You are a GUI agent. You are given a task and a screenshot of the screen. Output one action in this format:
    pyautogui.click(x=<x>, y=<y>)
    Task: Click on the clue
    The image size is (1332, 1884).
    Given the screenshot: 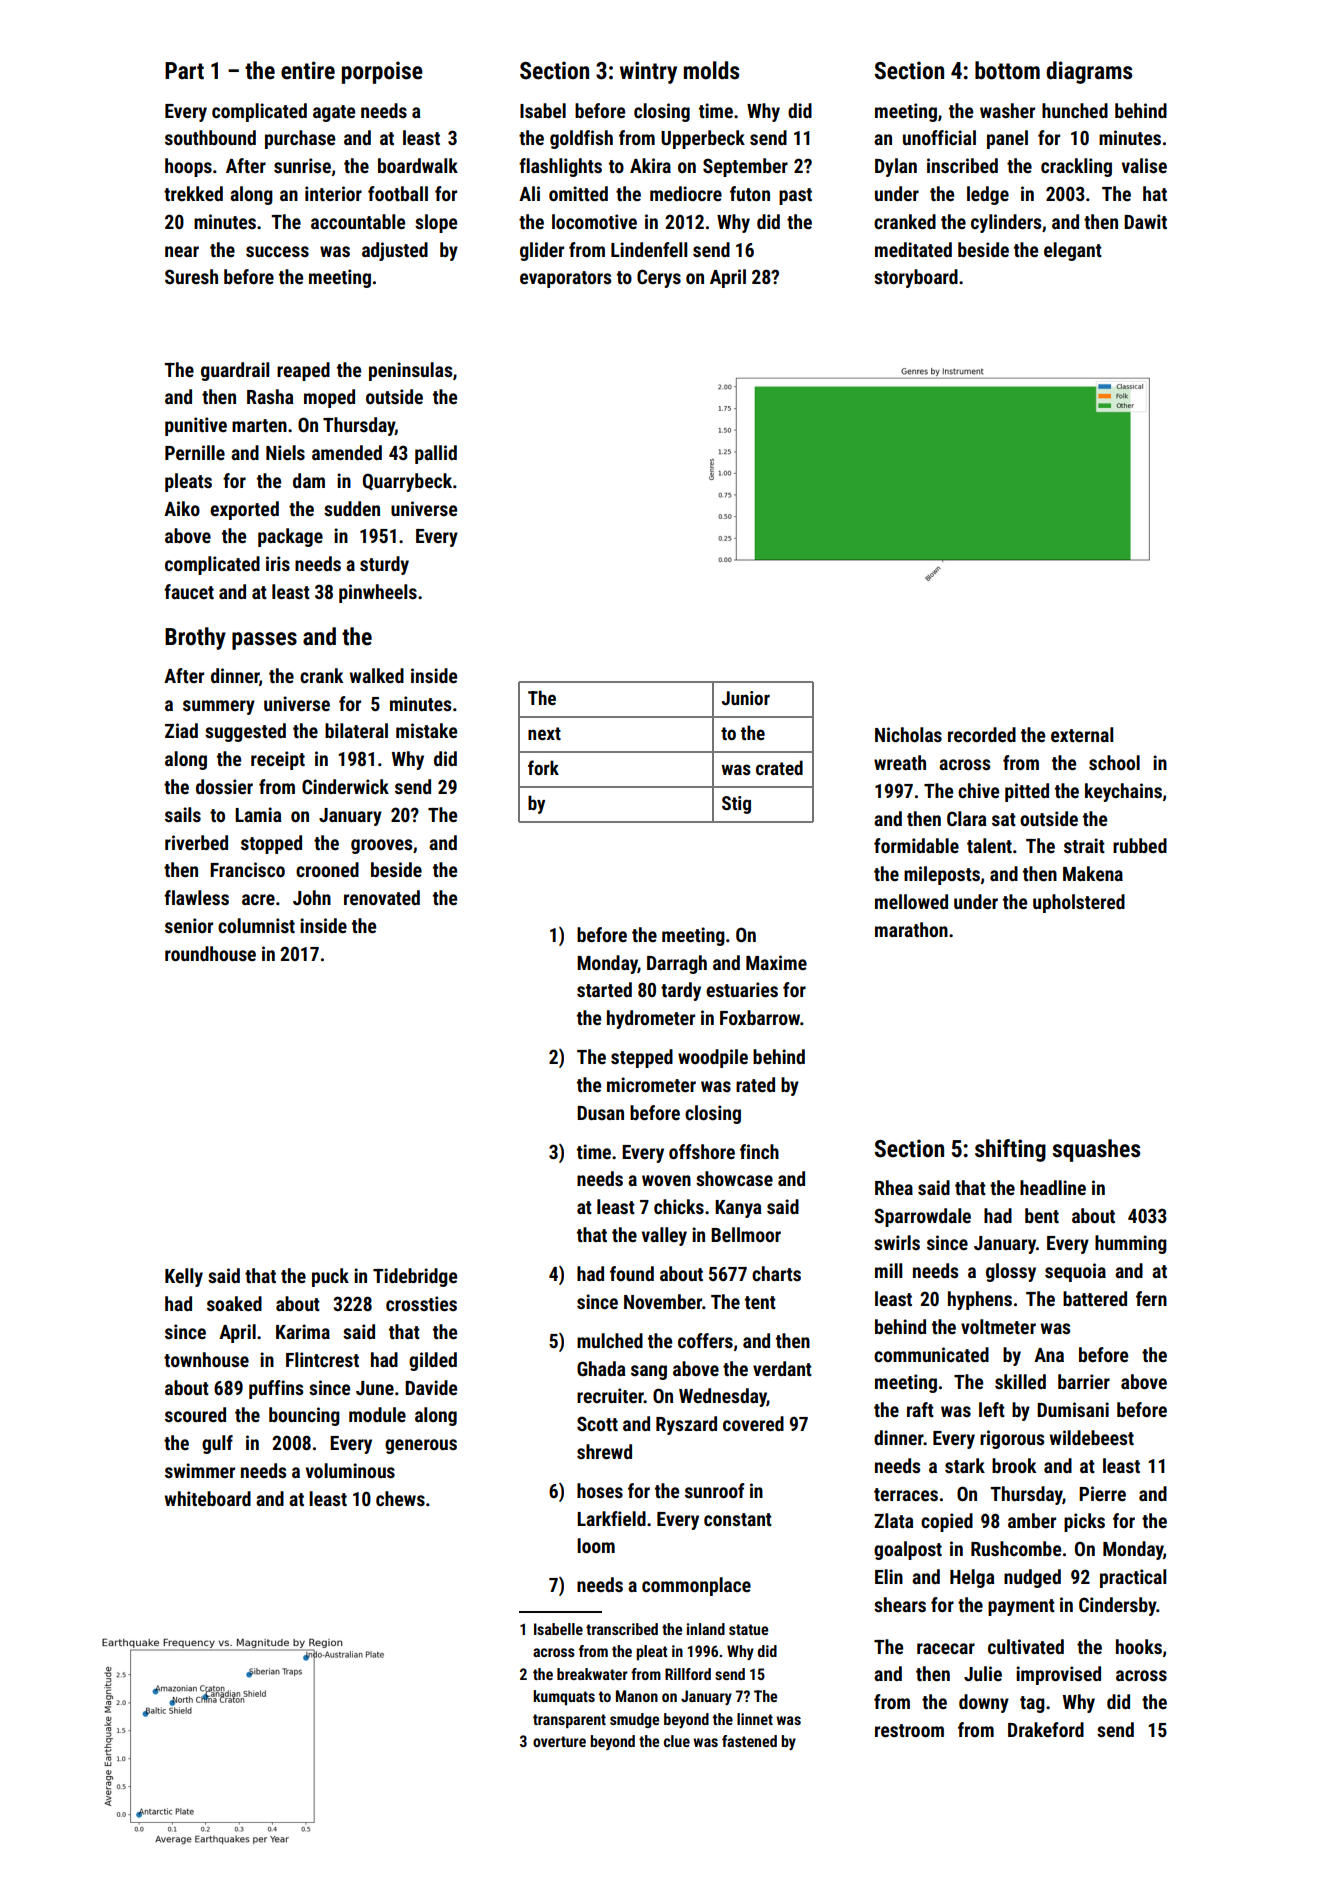 What is the action you would take?
    pyautogui.click(x=677, y=1741)
